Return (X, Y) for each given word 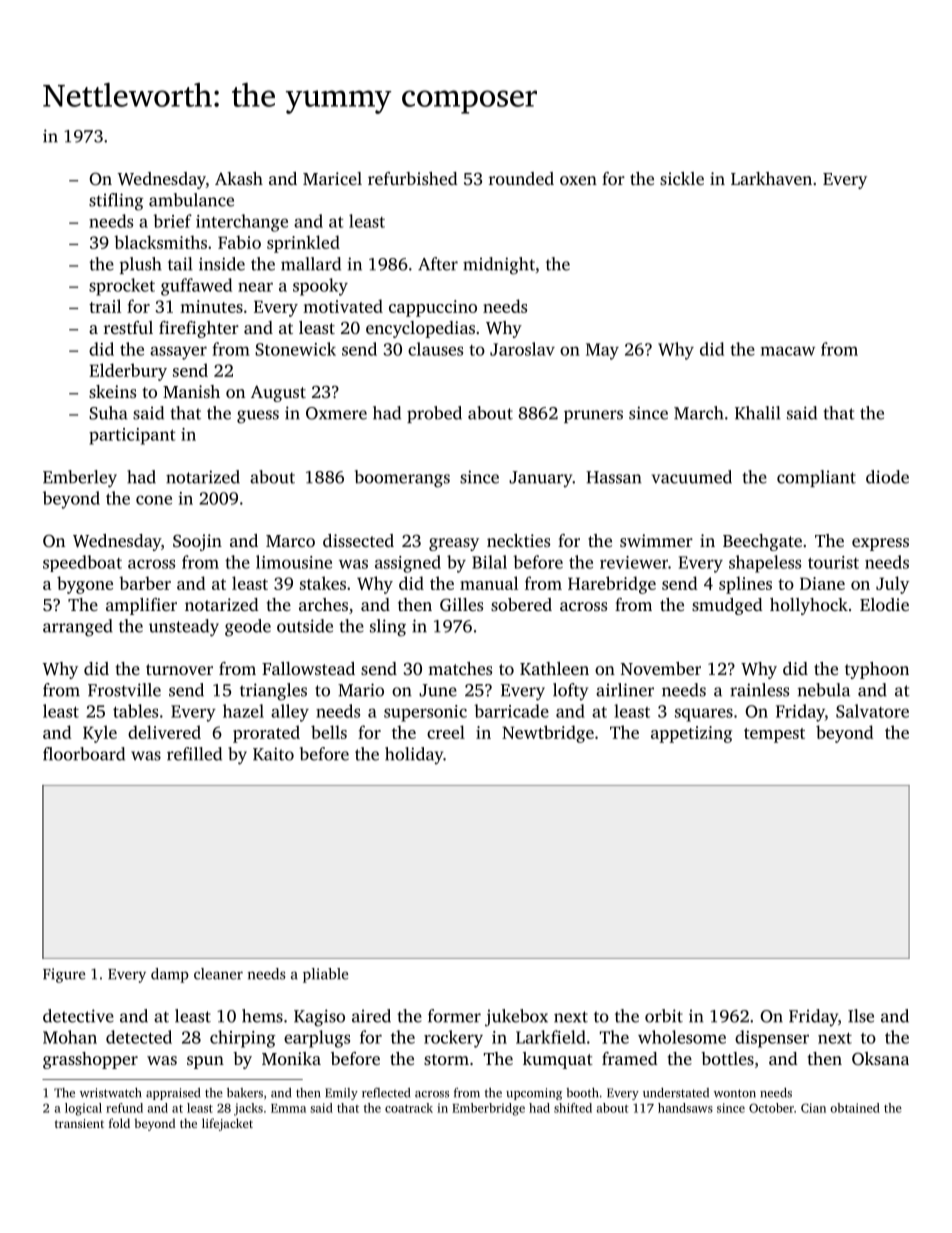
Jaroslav (522, 349)
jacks (248, 1109)
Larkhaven (771, 178)
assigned (408, 564)
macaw (788, 351)
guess (258, 417)
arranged (78, 628)
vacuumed (692, 477)
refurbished (413, 178)
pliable (325, 975)
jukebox (516, 1018)
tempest (774, 735)
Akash (239, 178)
